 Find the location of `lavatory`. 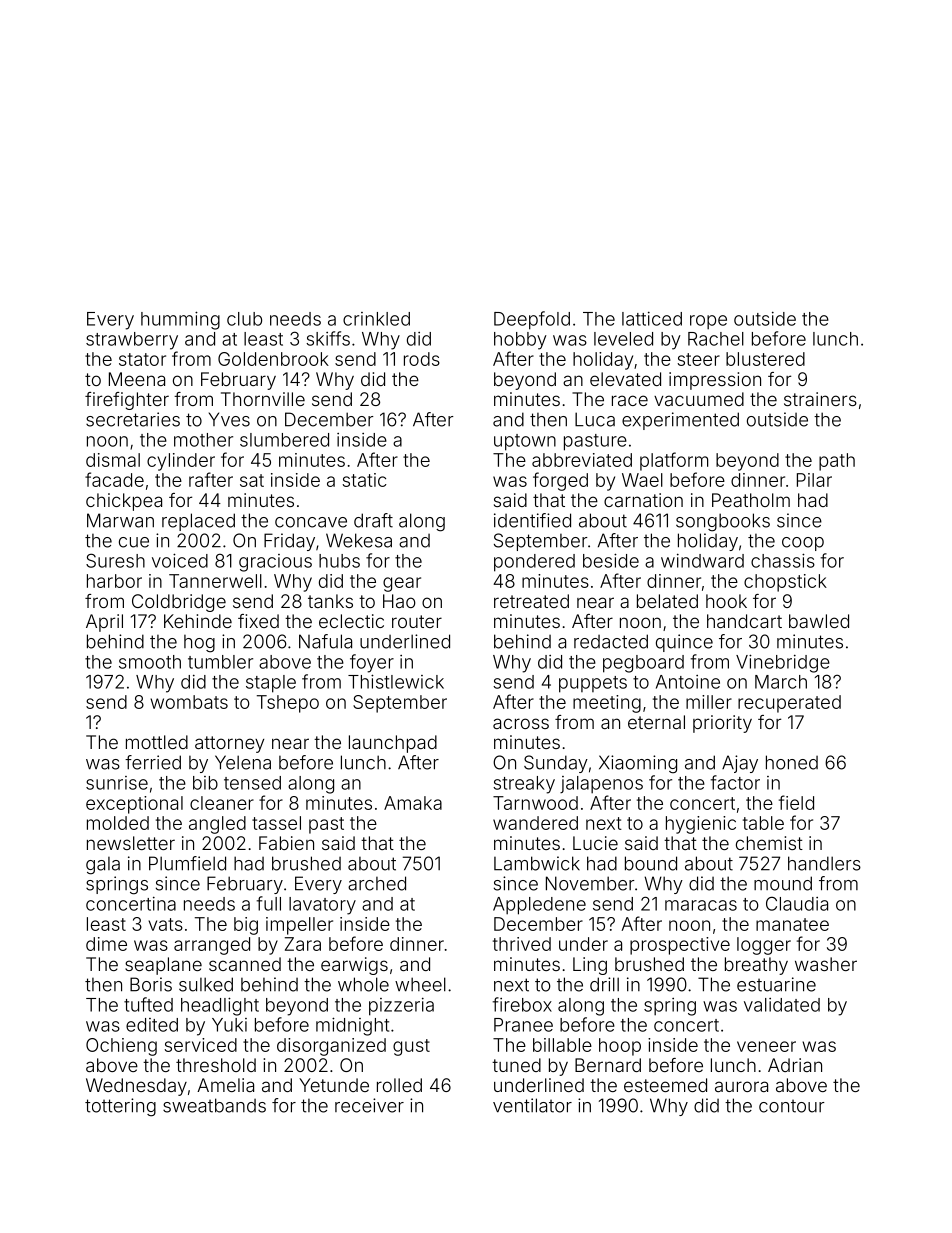

lavatory is located at coordinates (322, 906).
